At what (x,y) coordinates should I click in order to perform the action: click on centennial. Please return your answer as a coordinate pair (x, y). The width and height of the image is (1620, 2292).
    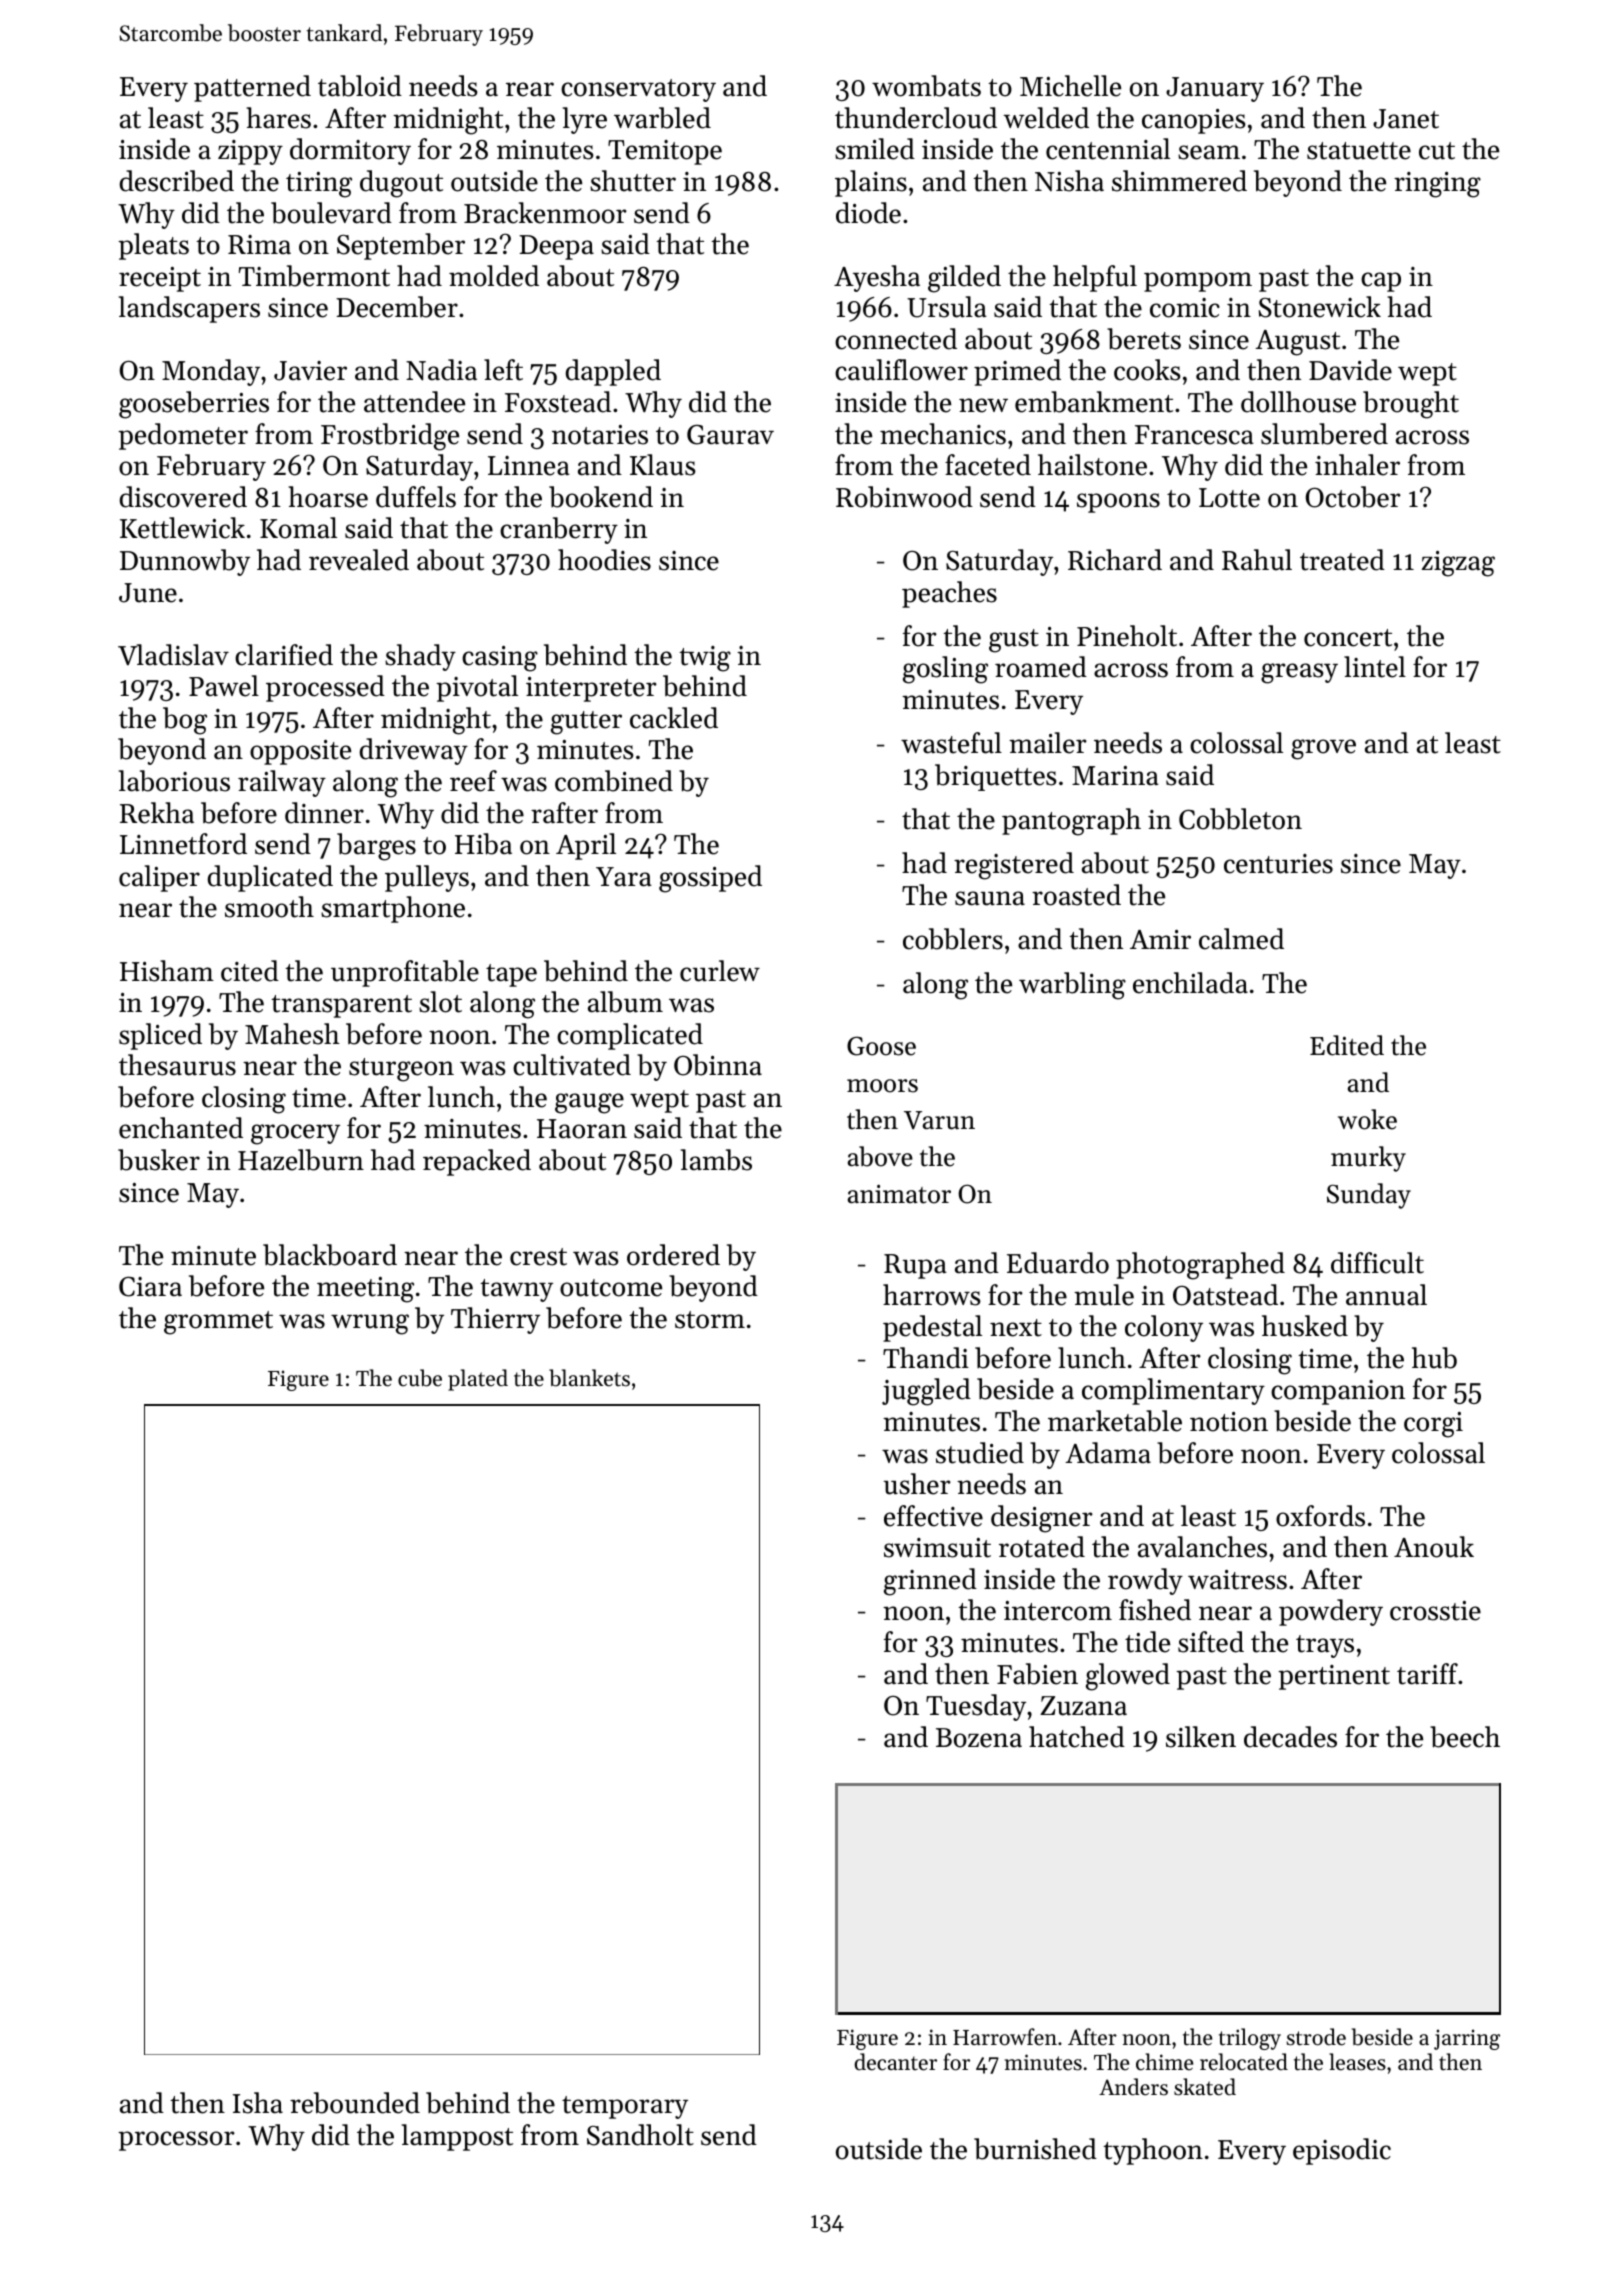
    Looking at the image, I should click on (1108, 149).
